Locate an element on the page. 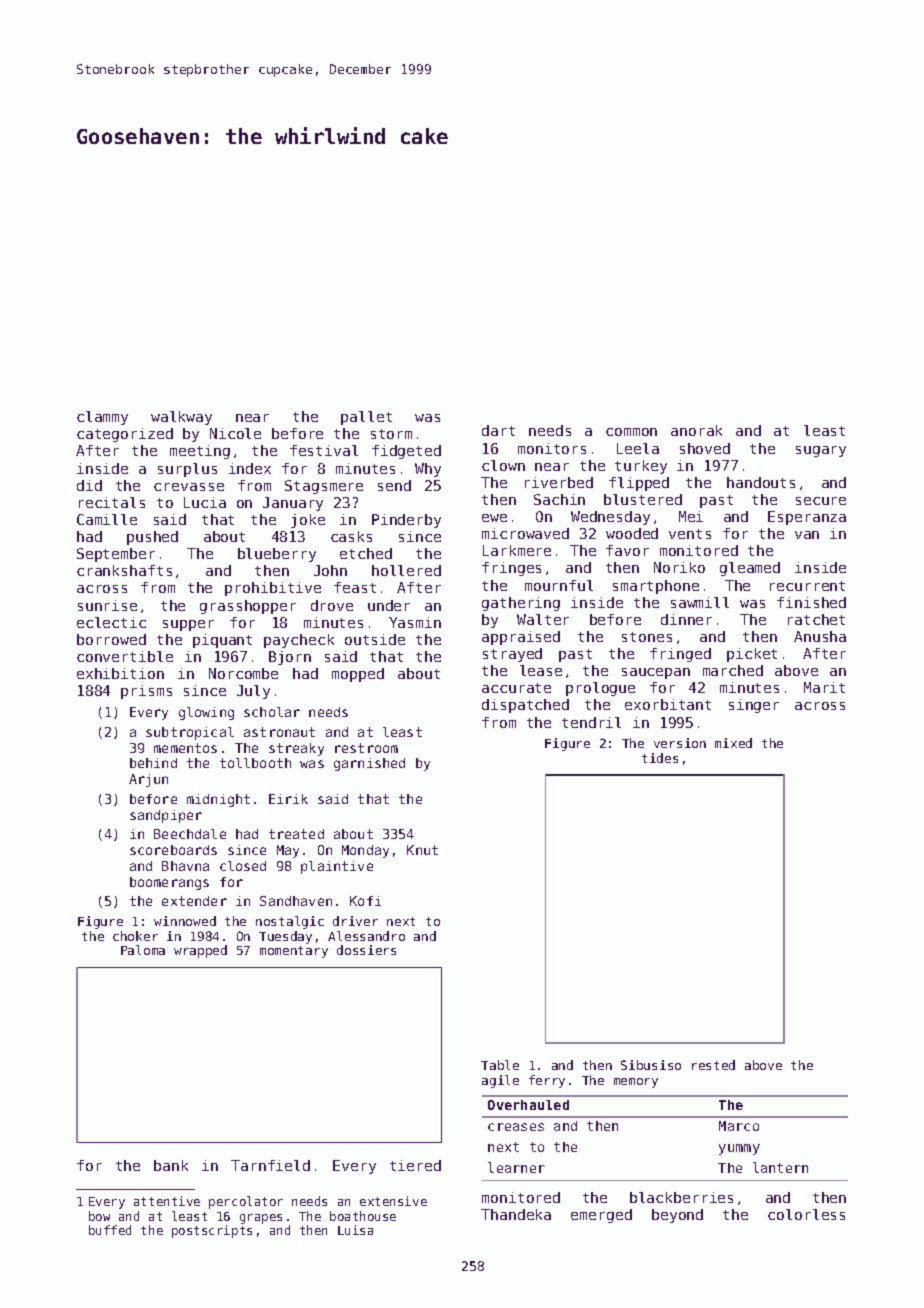 The height and width of the image is (1308, 924). lantern is located at coordinates (780, 1167).
